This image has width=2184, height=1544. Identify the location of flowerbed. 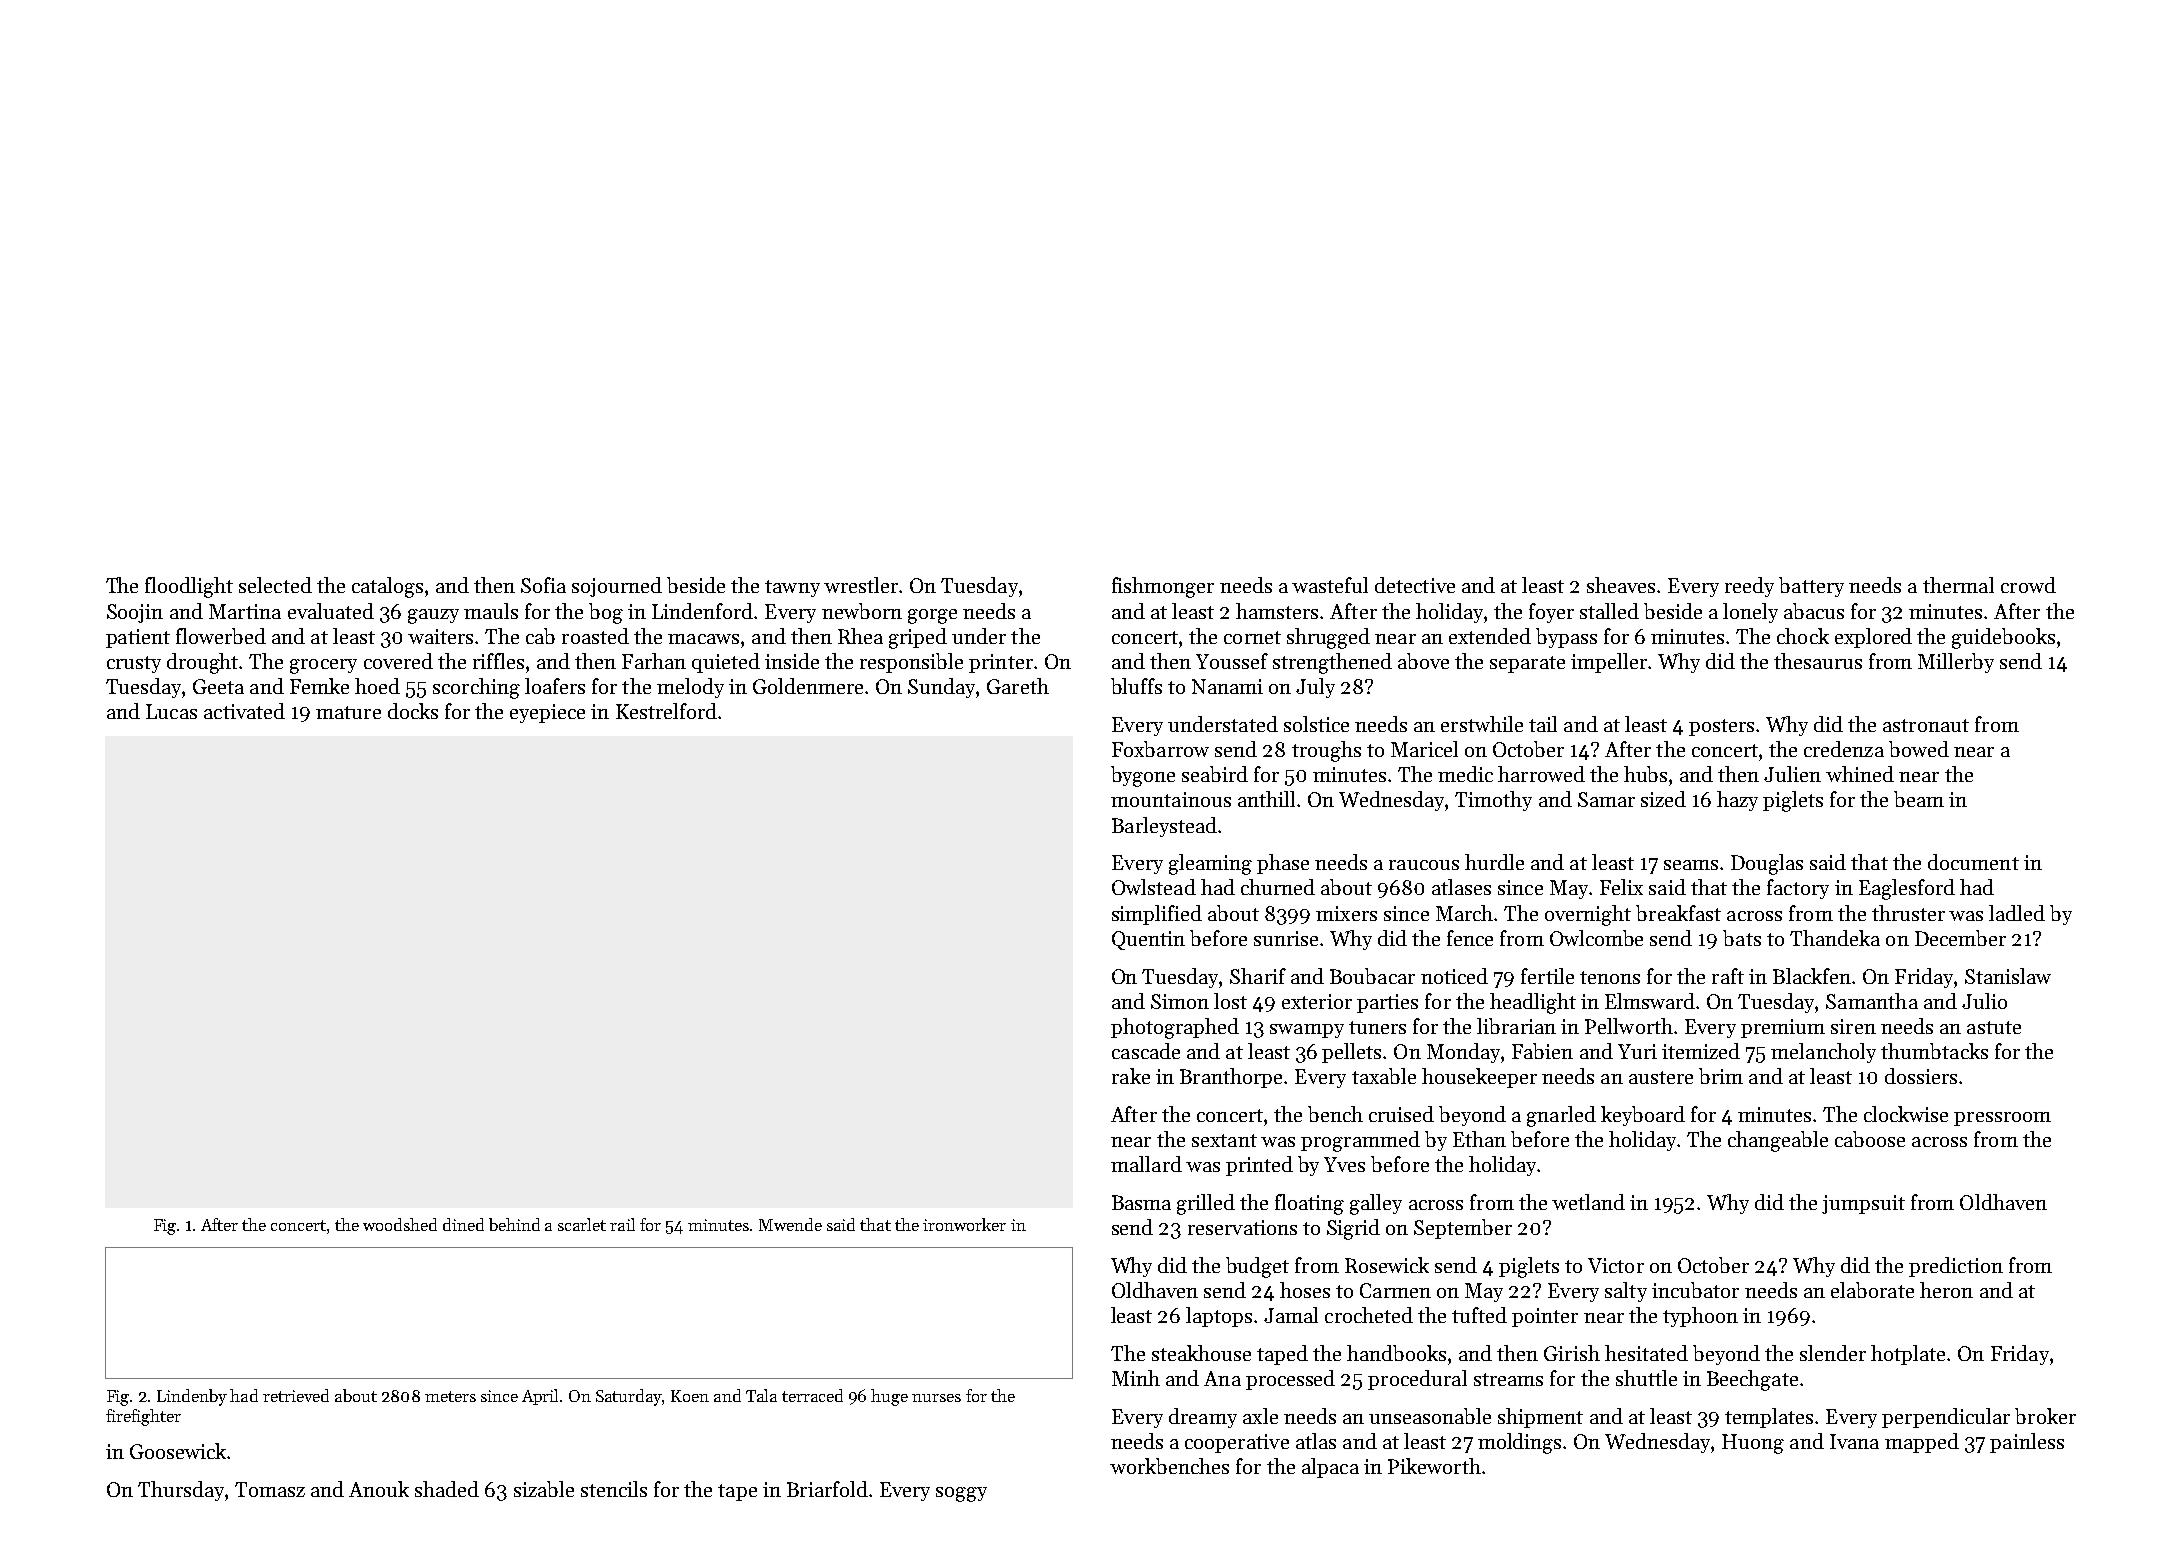
(221, 636).
